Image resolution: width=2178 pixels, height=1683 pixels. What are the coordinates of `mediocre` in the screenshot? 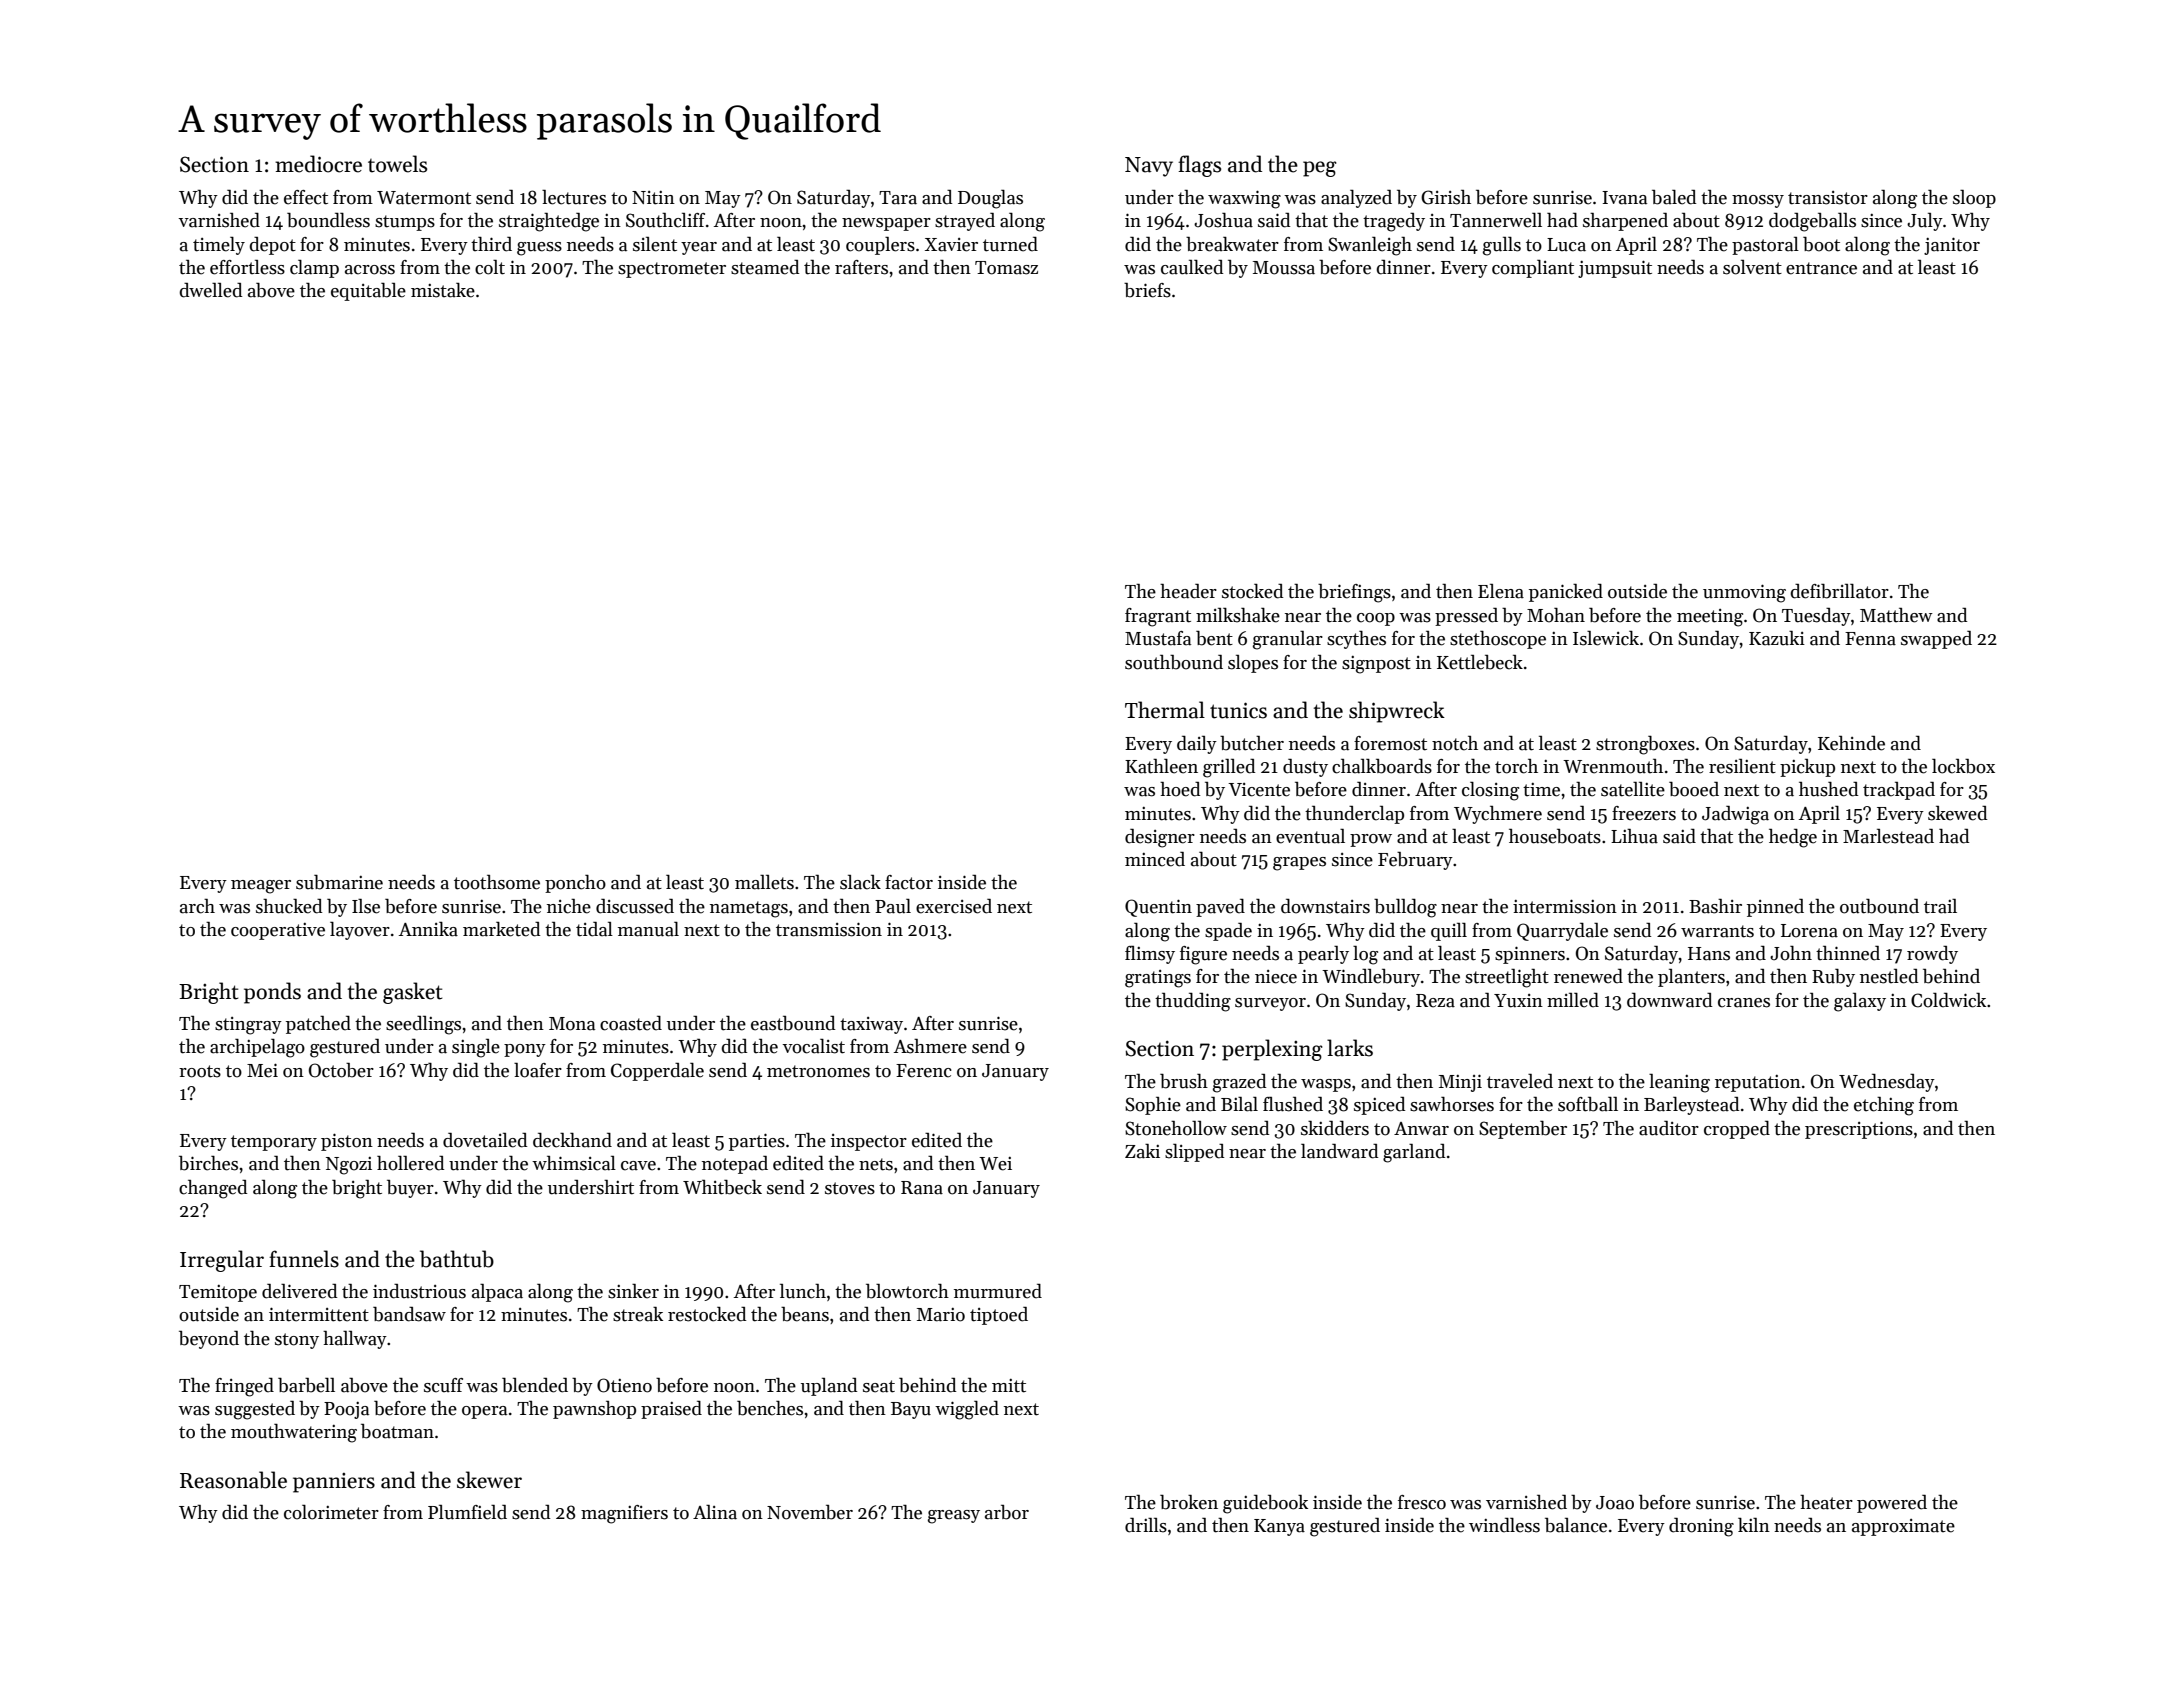 It's located at (318, 164).
